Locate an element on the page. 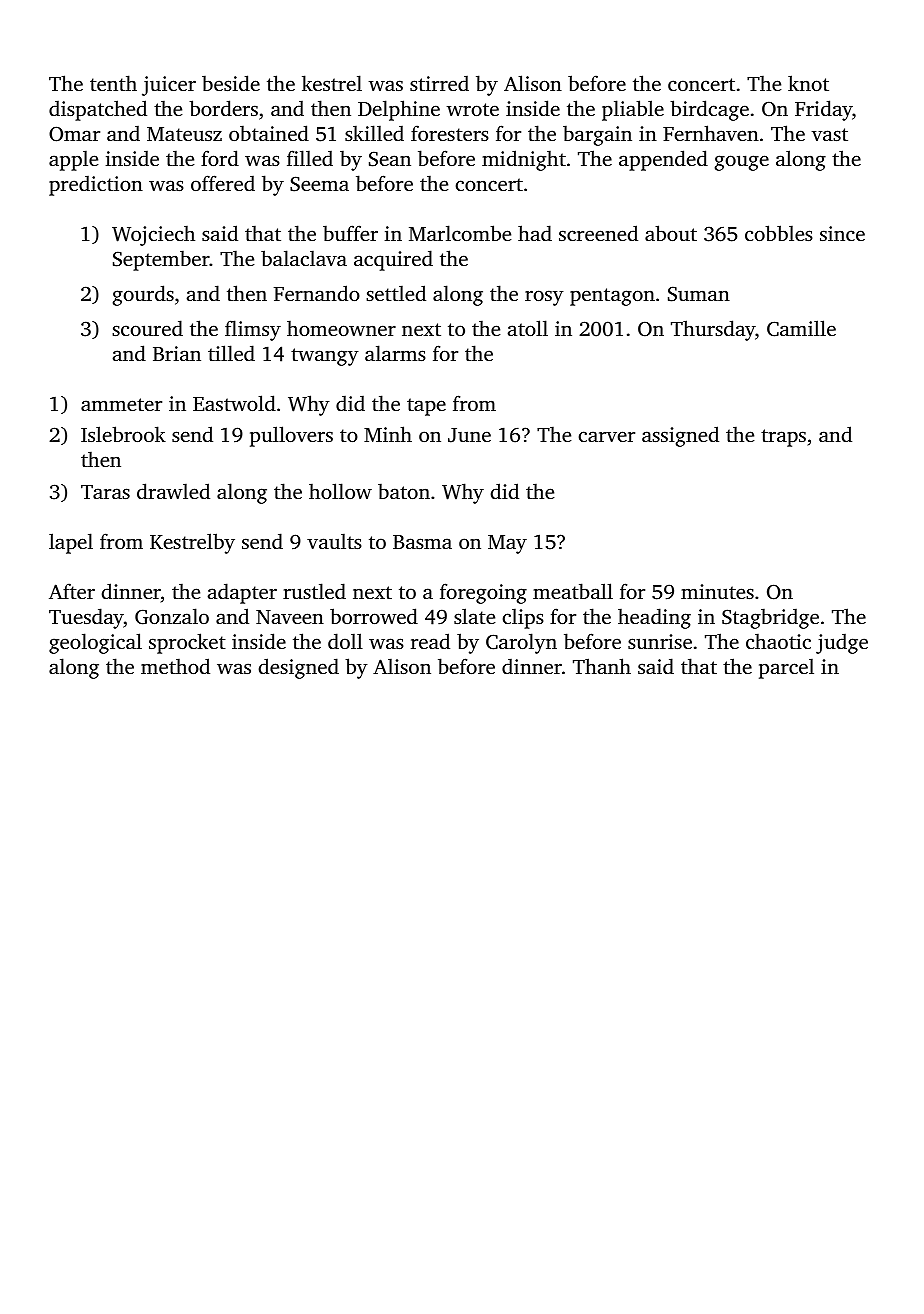 The height and width of the page is (1314, 924). stirred is located at coordinates (439, 83).
